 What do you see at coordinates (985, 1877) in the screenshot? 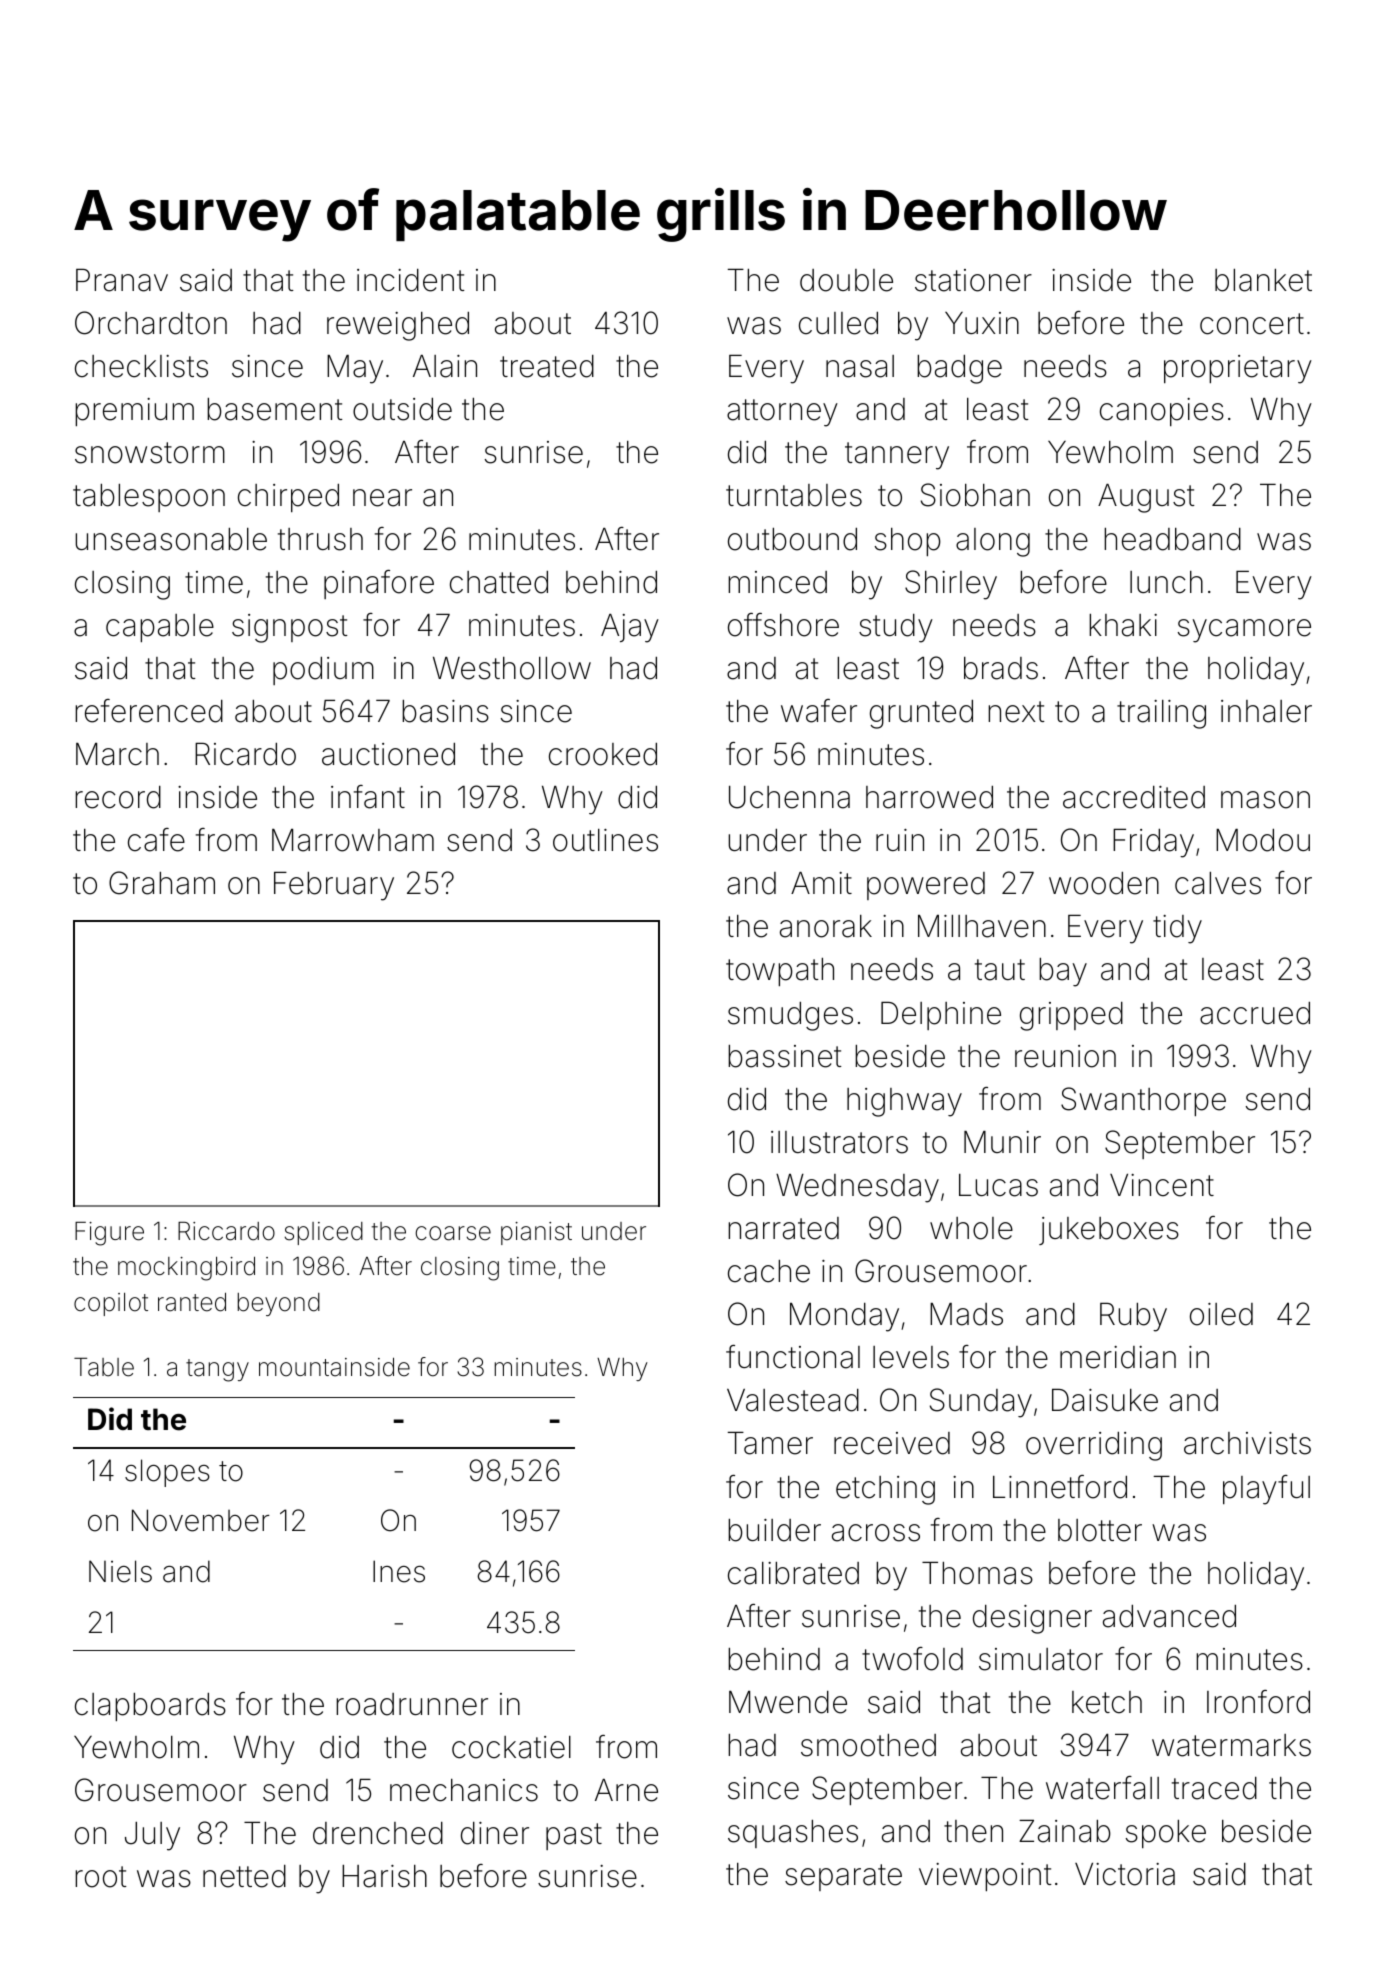
I see `viewpoint` at bounding box center [985, 1877].
